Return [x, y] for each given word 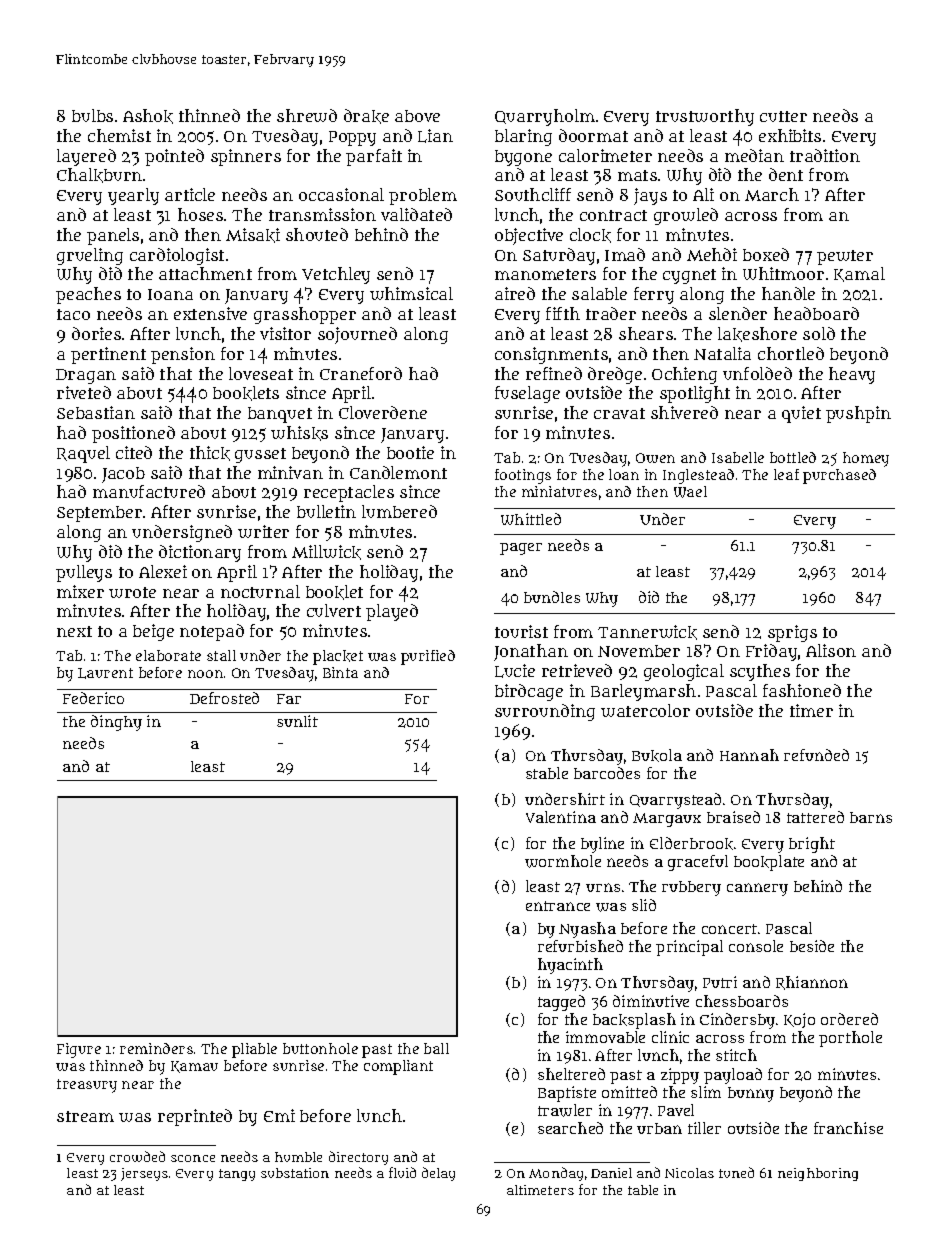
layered [86, 157]
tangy [237, 1175]
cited [134, 452]
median [754, 155]
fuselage [527, 394]
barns [871, 817]
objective [529, 236]
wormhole [563, 861]
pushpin [858, 414]
